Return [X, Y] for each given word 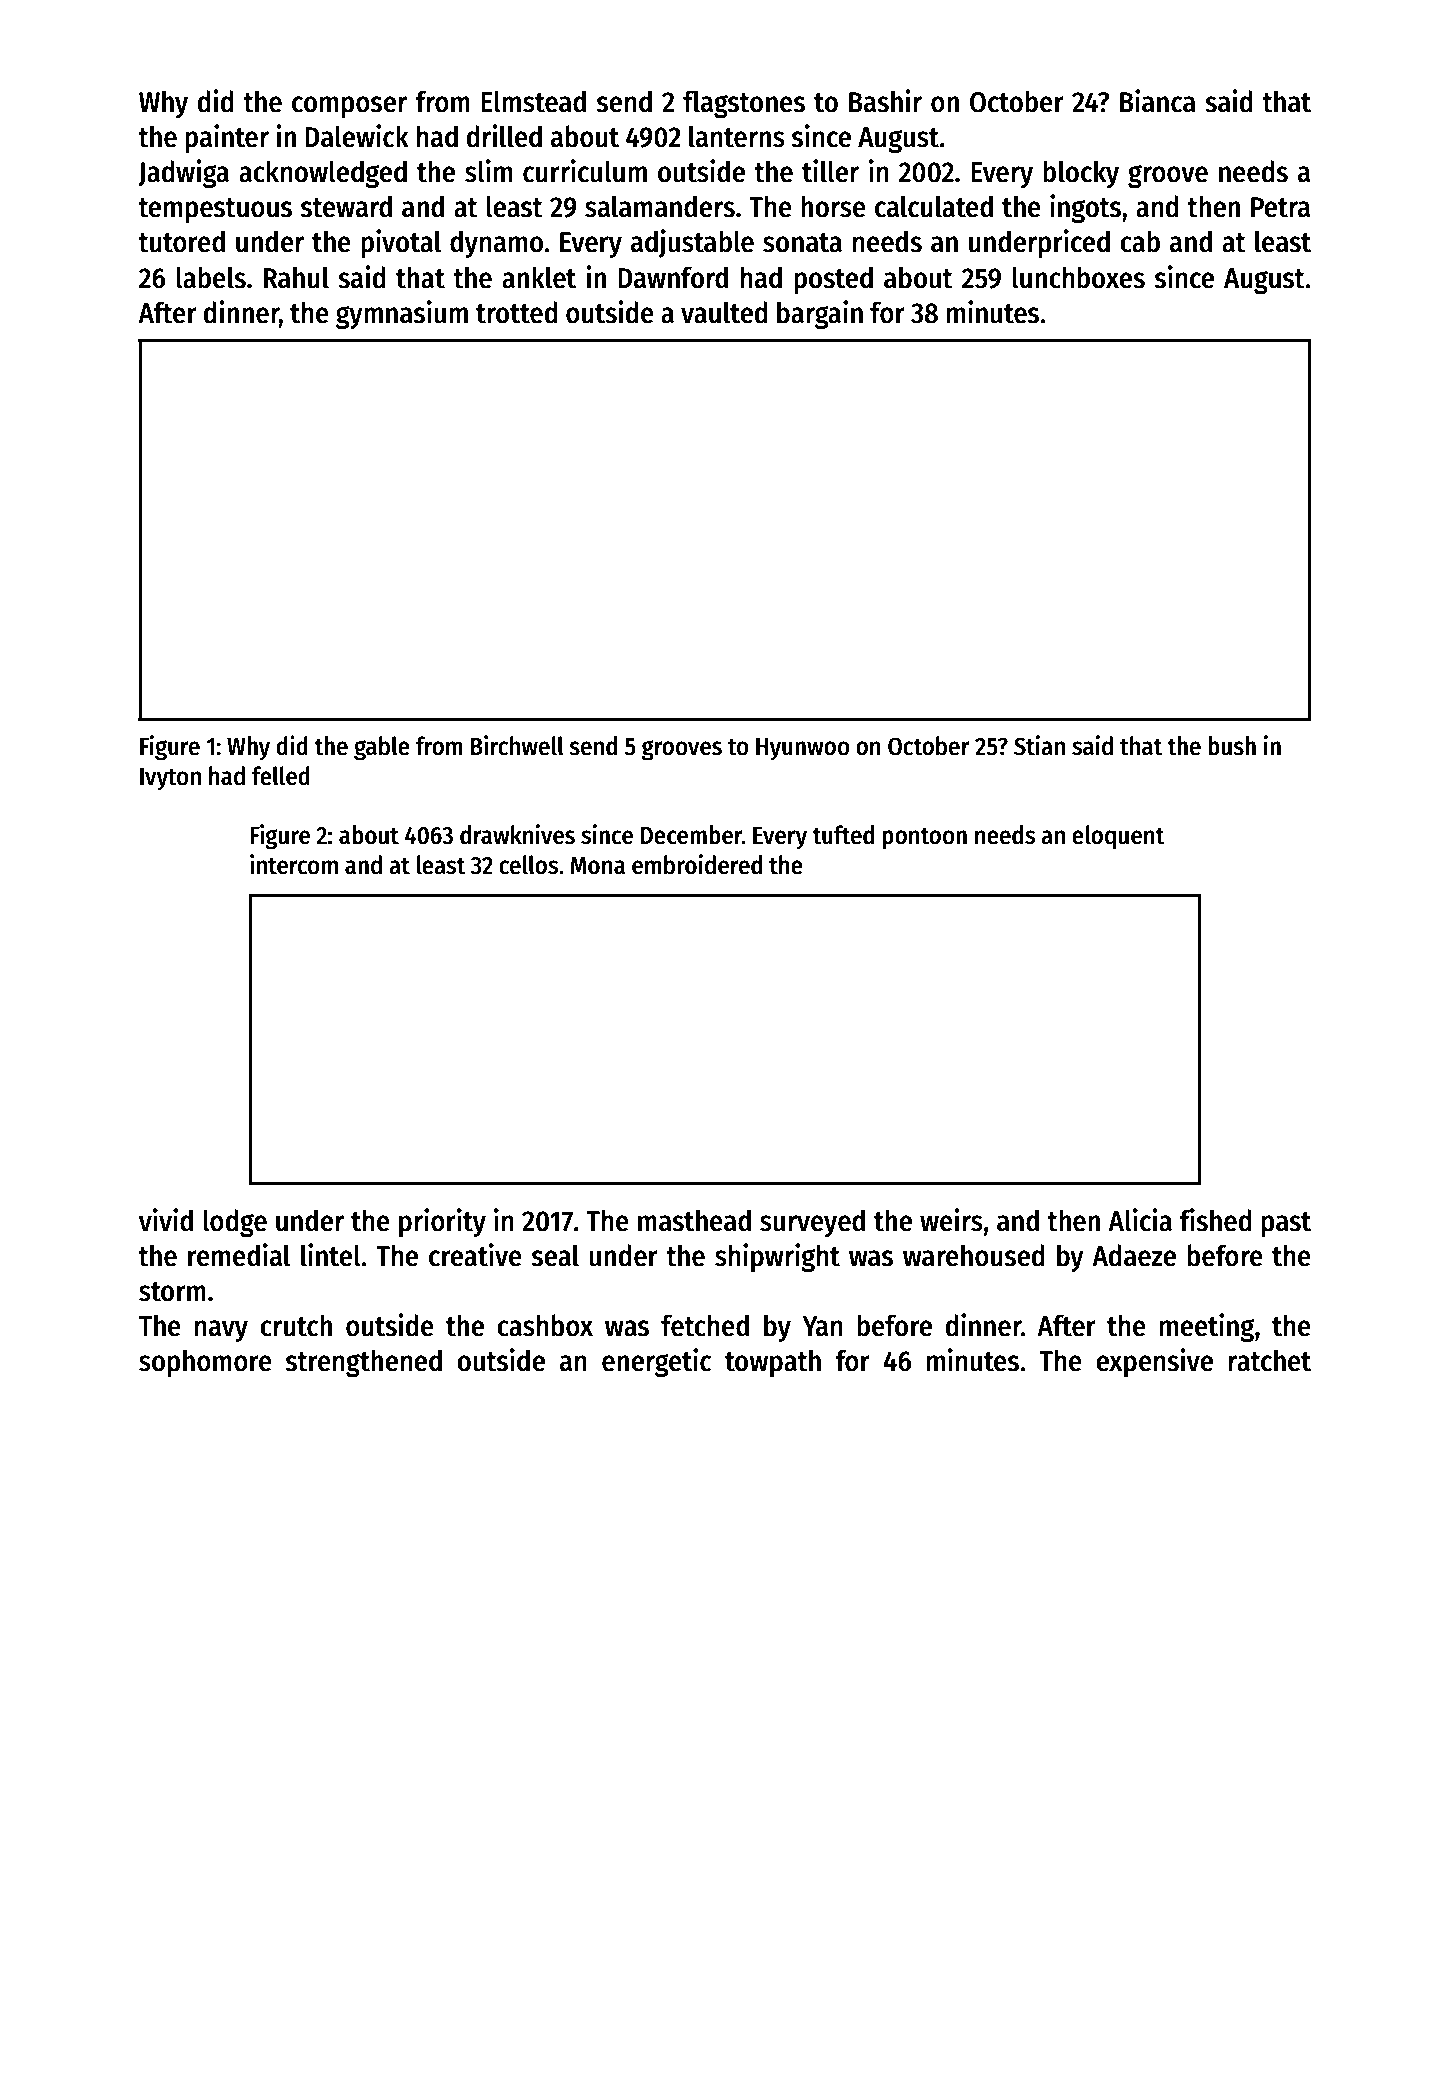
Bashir [885, 101]
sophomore [205, 1363]
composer [349, 107]
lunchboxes [1078, 277]
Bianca [1158, 101]
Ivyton [170, 779]
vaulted [724, 312]
